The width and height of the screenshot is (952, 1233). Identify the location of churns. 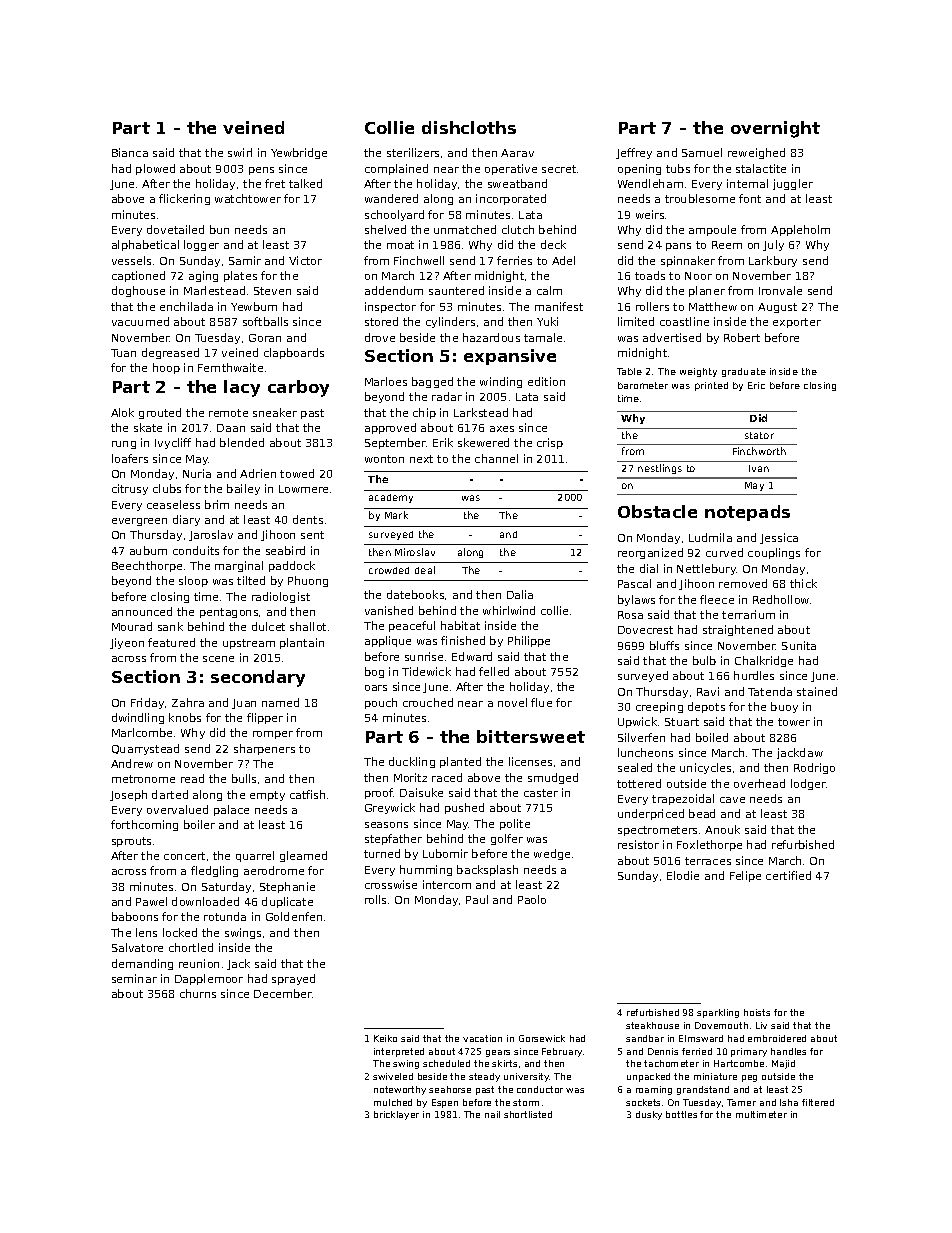
(198, 993).
